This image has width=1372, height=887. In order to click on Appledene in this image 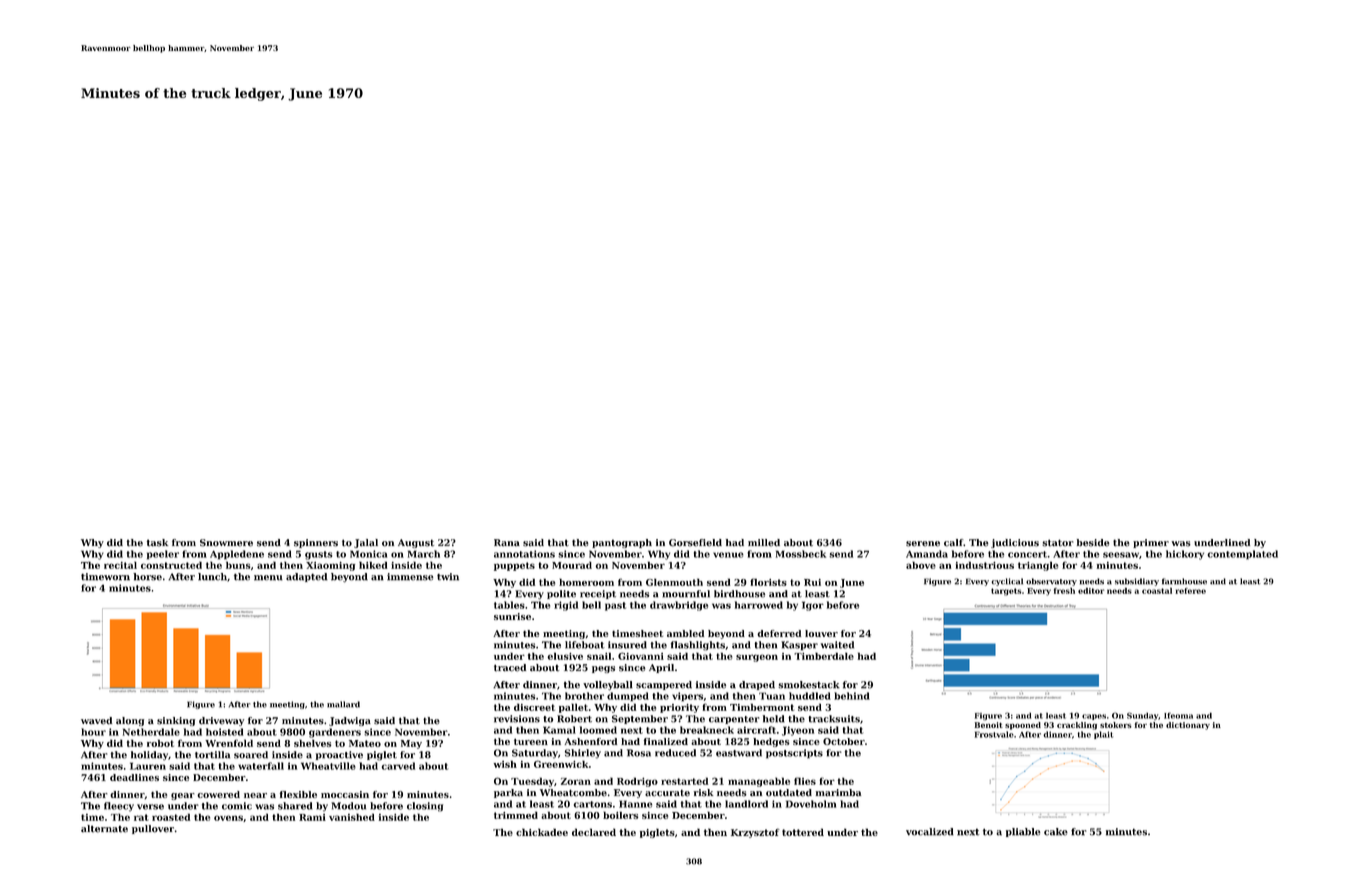, I will do `click(237, 555)`.
